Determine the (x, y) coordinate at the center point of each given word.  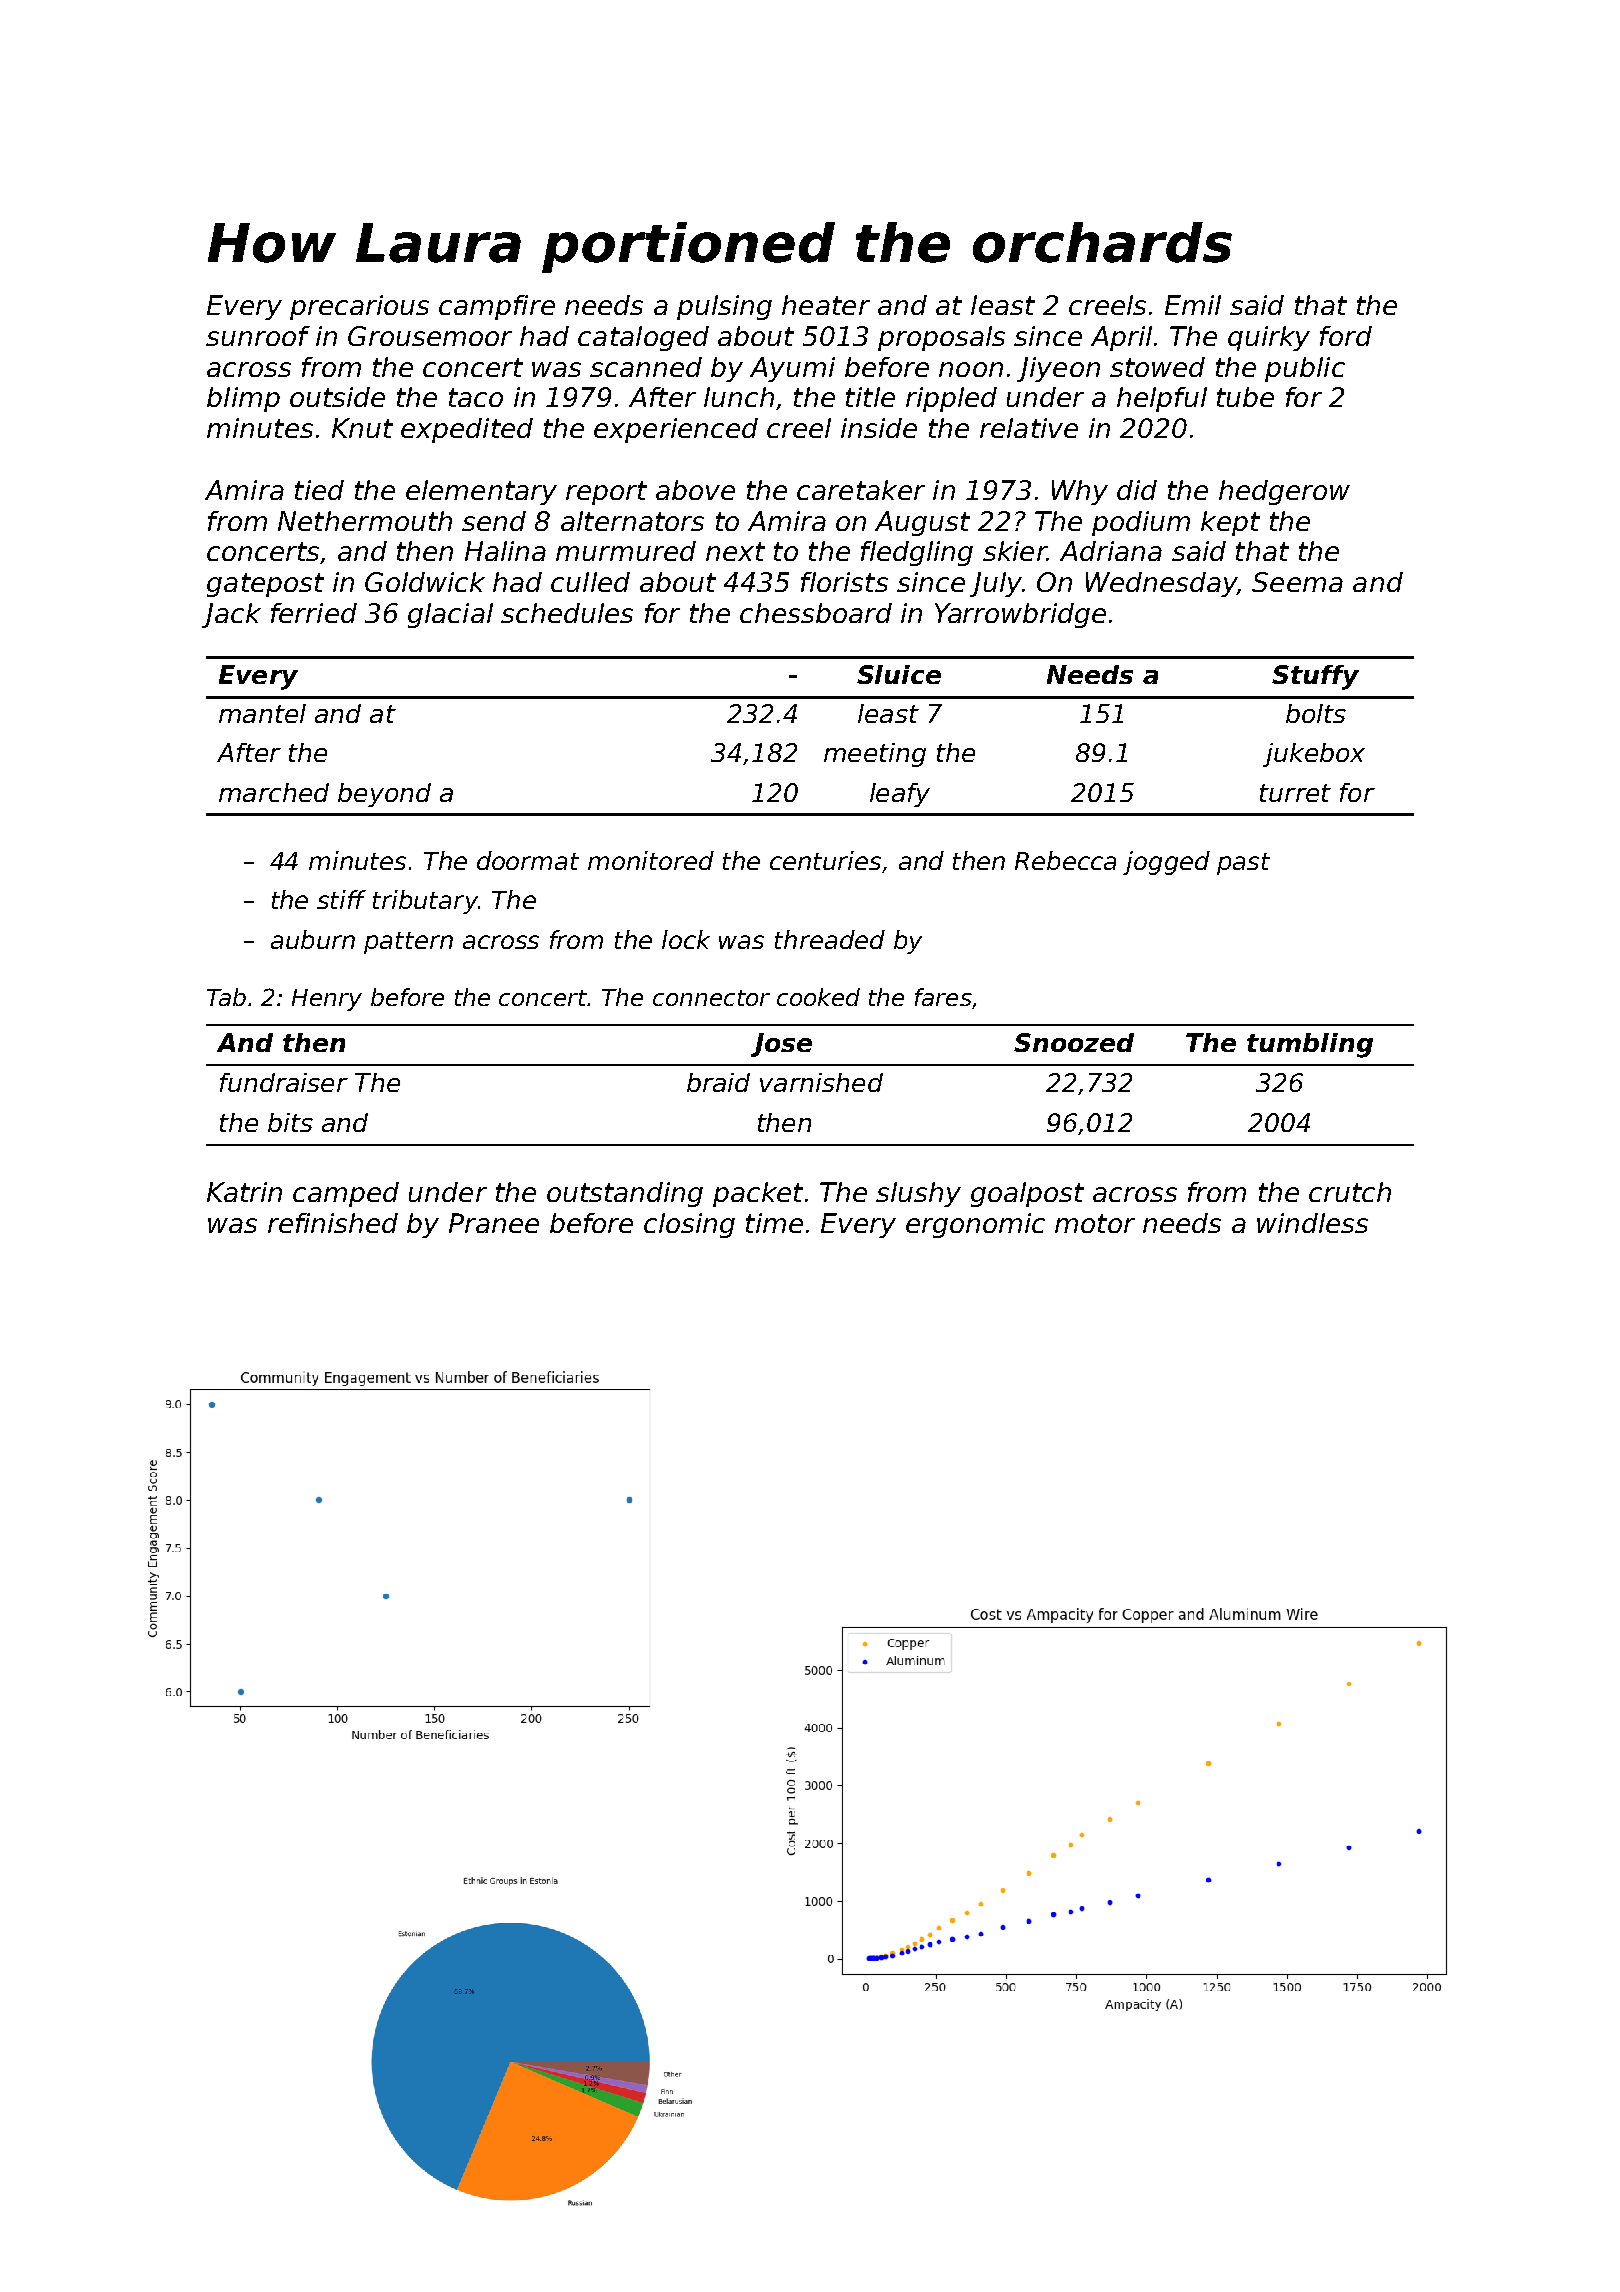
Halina (505, 551)
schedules (567, 613)
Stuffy (1315, 677)
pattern (408, 943)
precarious (359, 307)
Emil (1193, 305)
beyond (384, 795)
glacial (450, 615)
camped (346, 1194)
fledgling (917, 553)
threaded (830, 939)
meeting (875, 755)
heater (826, 305)
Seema (1297, 582)
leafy (900, 795)
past (1243, 864)
